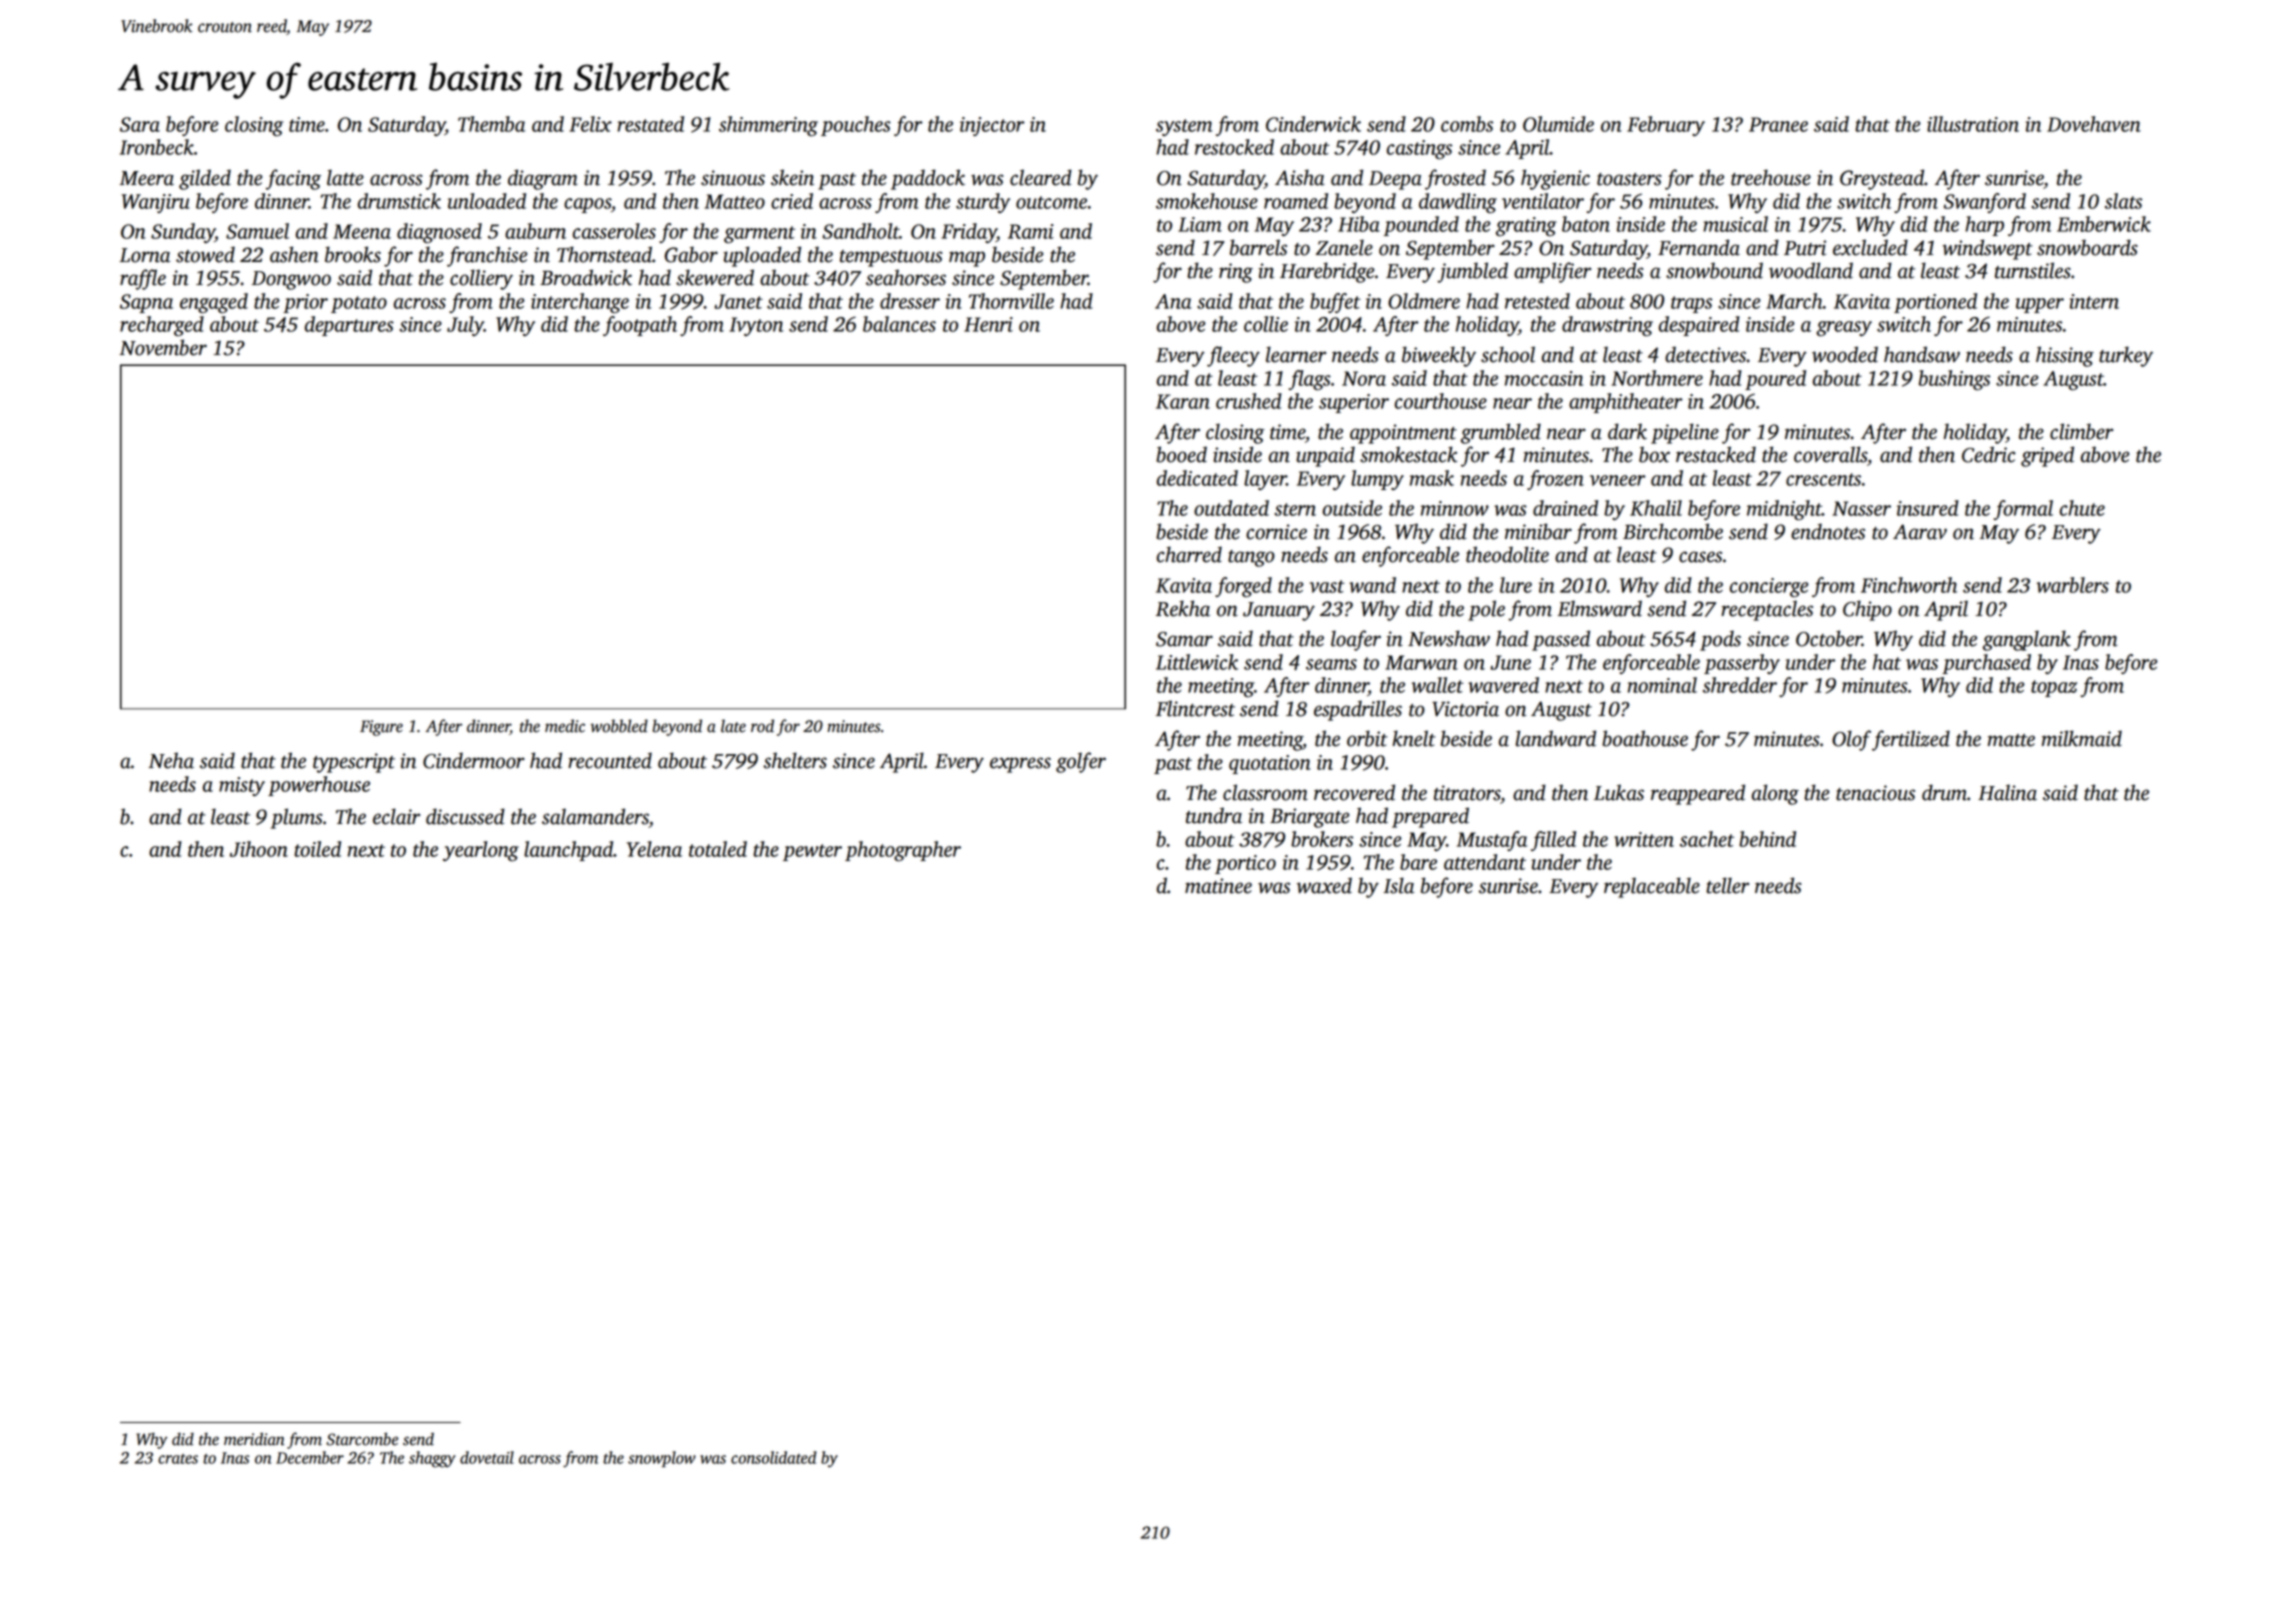 Image resolution: width=2282 pixels, height=1614 pixels. Describe the element at coordinates (487, 201) in the page. I see `unloaded` at that location.
